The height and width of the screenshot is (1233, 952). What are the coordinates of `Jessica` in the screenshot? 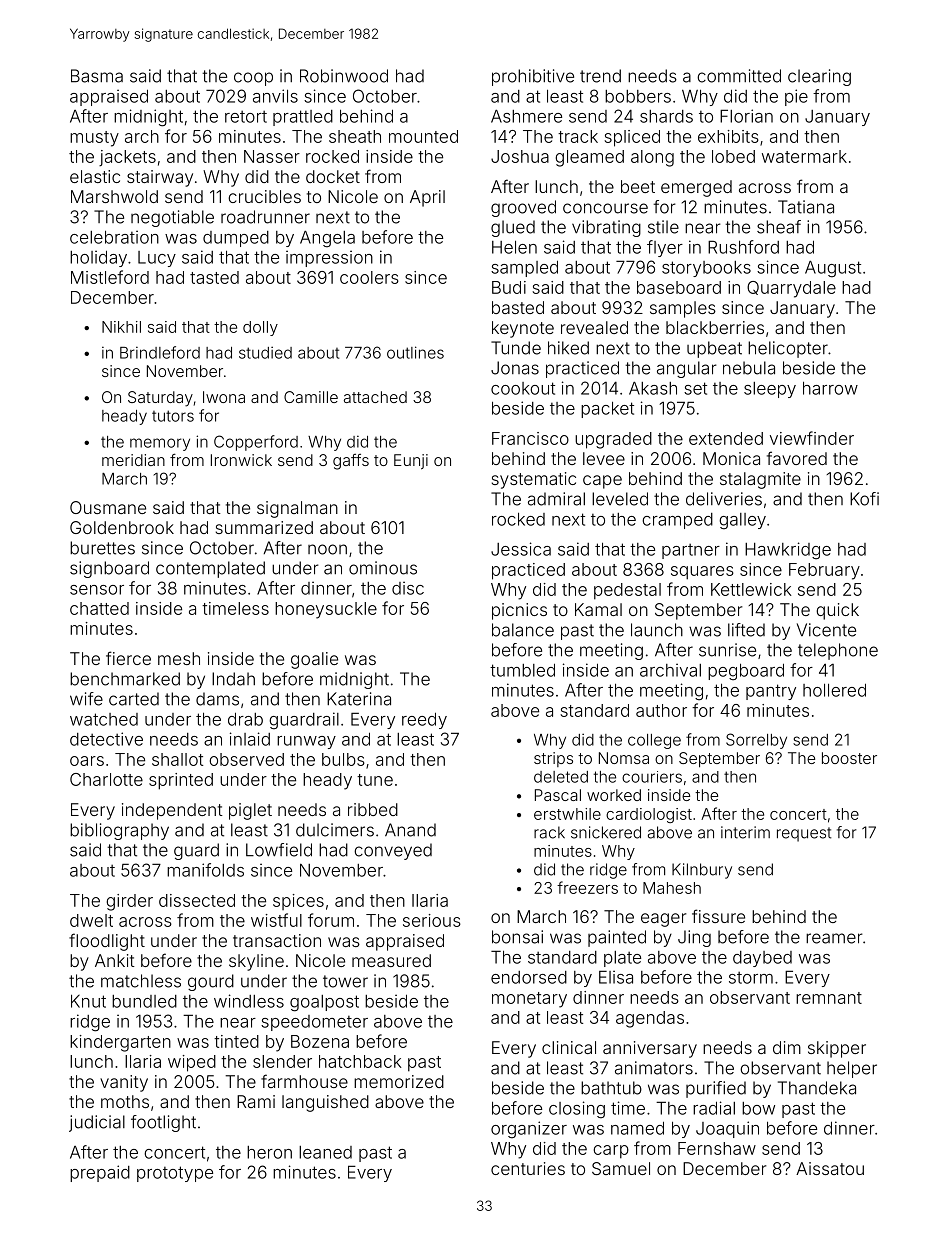 It's located at (521, 549).
